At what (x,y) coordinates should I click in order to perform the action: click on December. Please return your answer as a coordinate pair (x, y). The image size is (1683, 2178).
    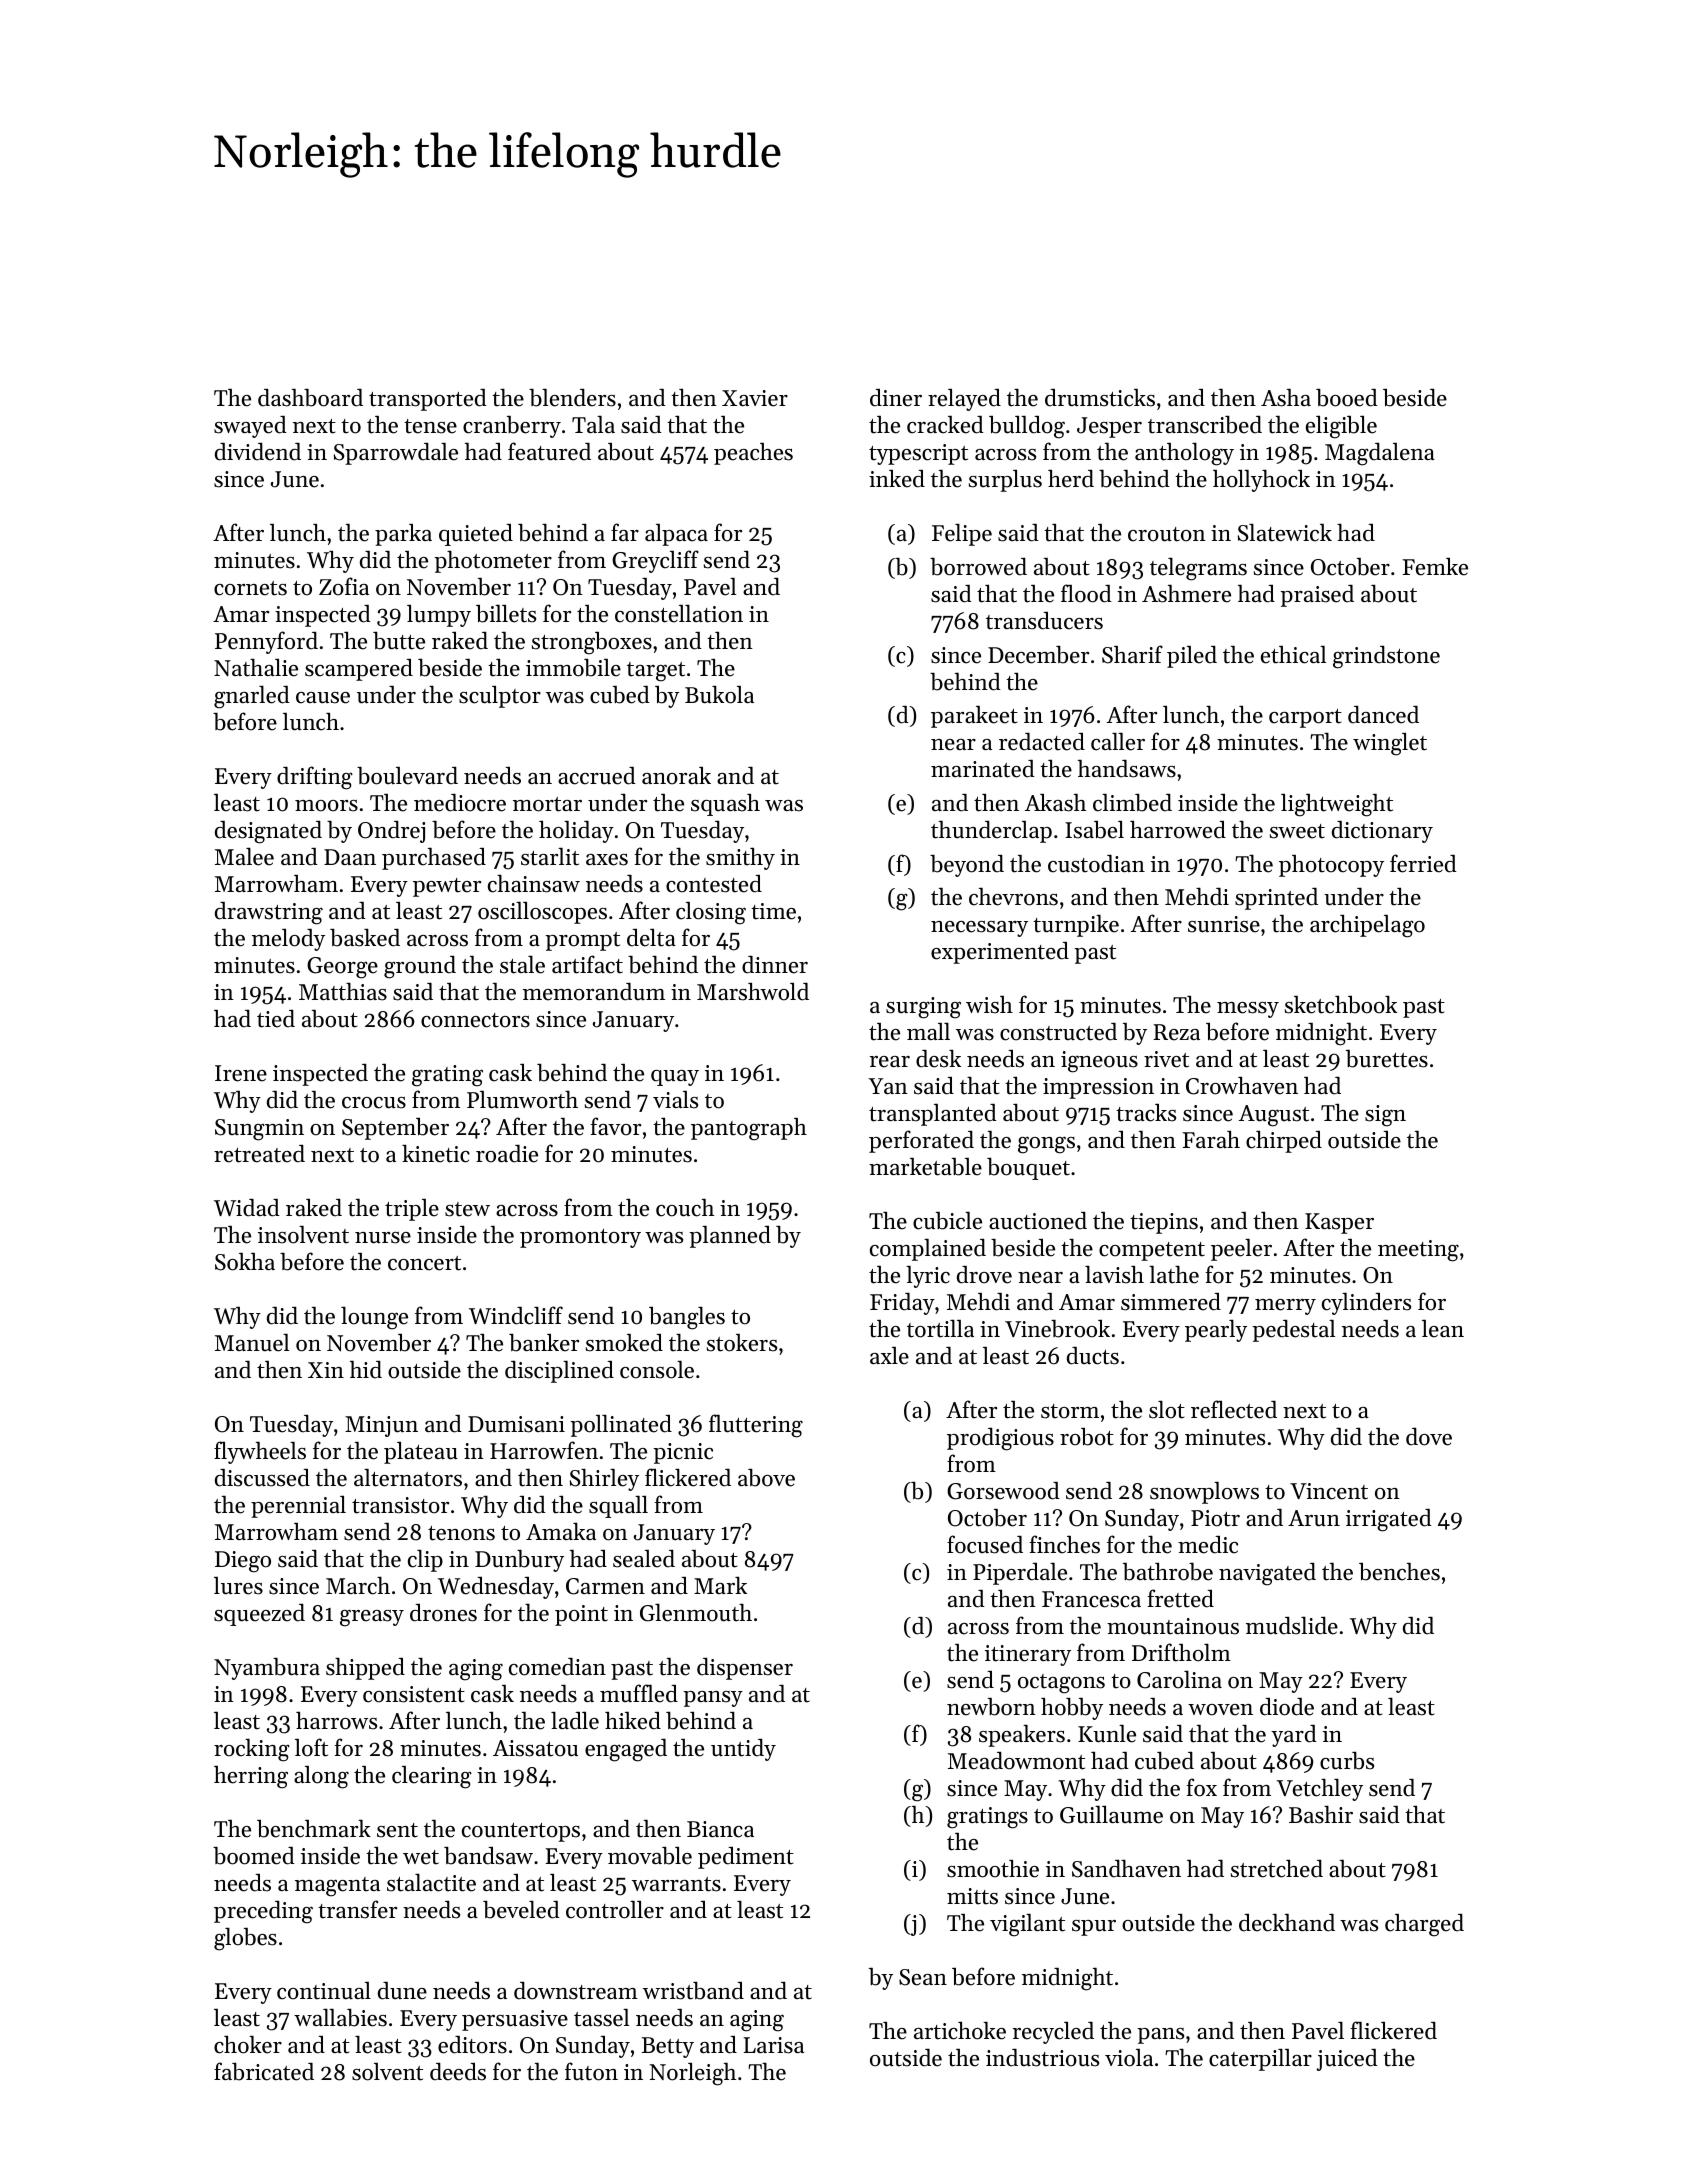
    Looking at the image, I should click on (1038, 654).
